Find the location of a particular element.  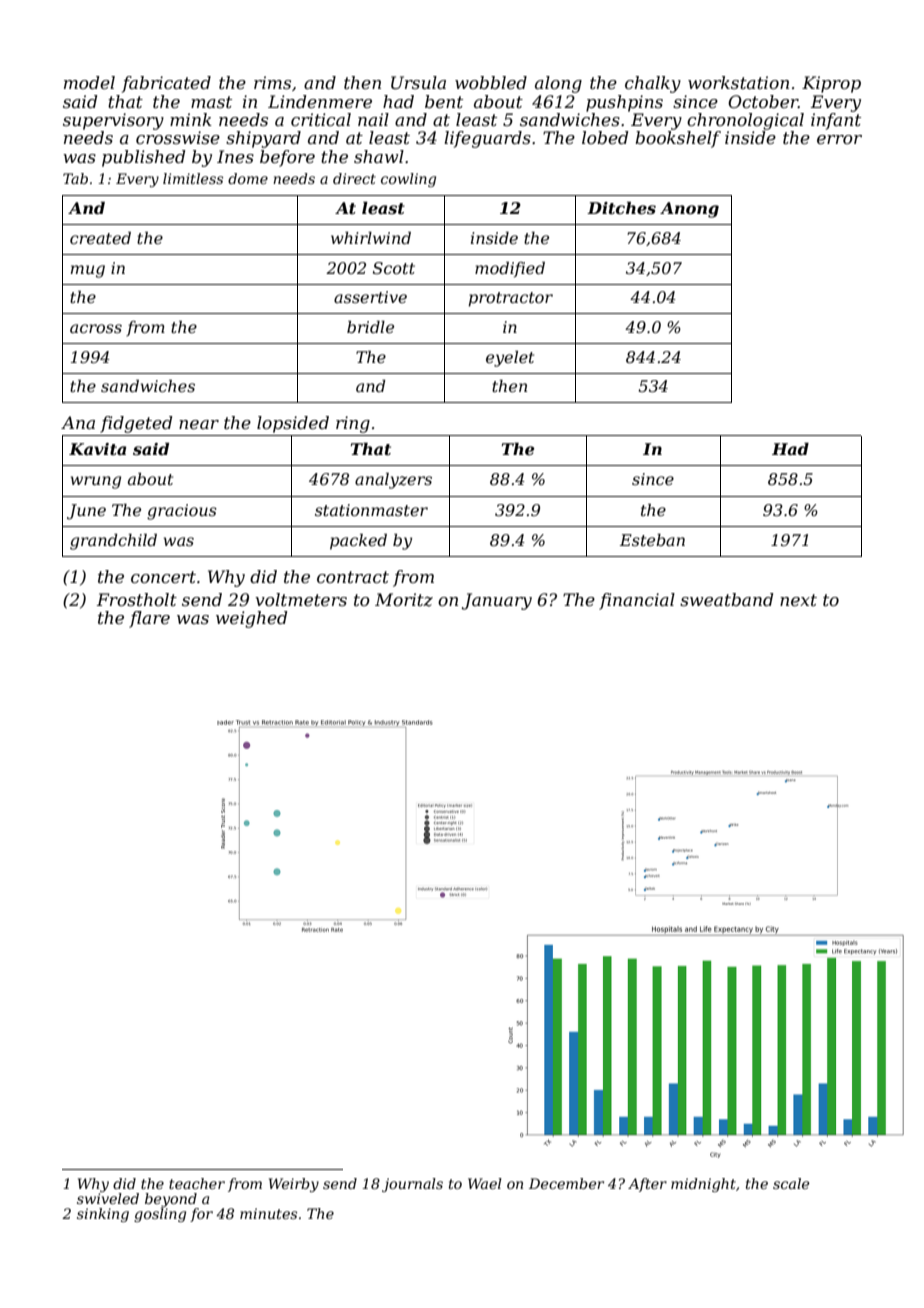

Moritz is located at coordinates (404, 600).
